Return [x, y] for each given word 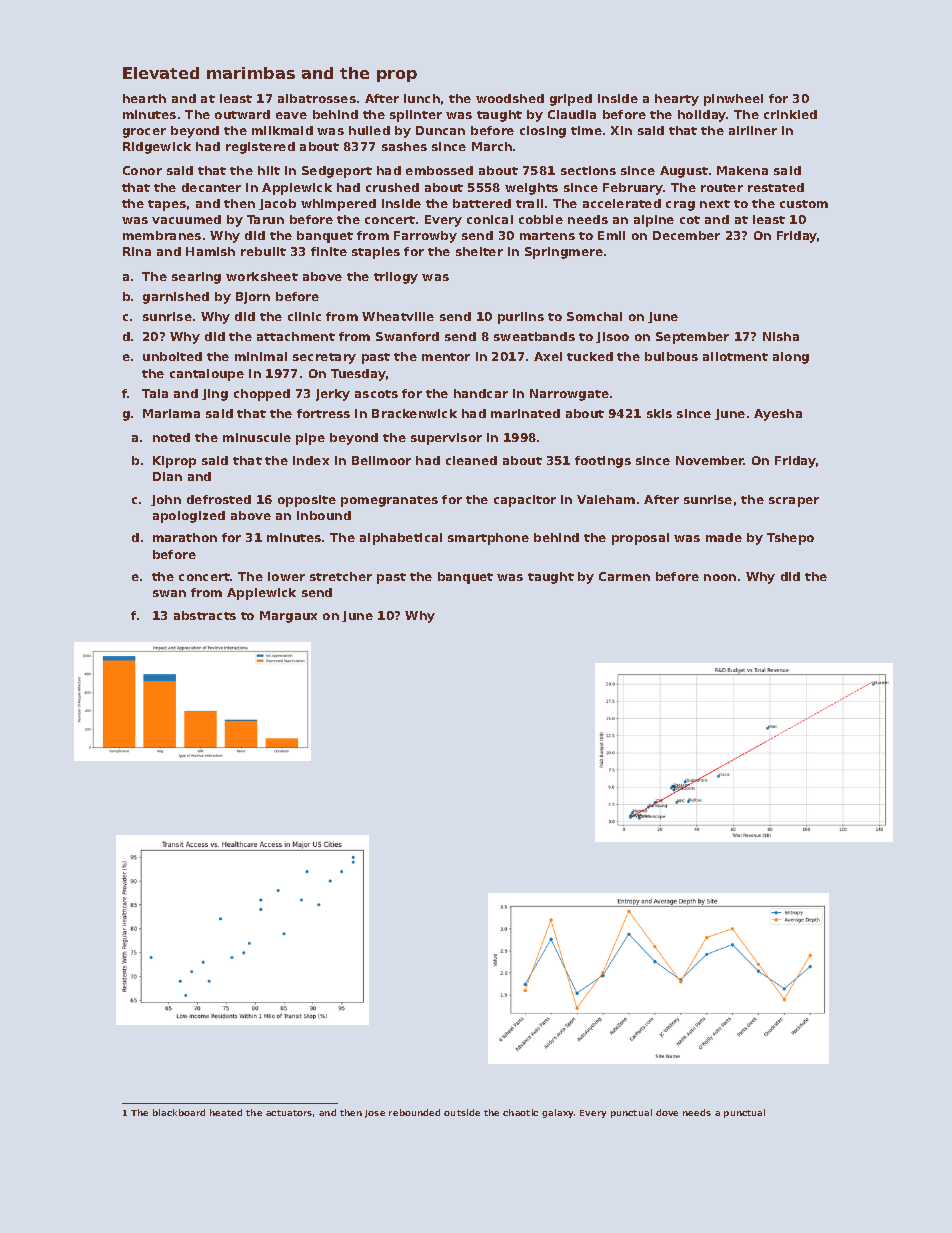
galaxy [557, 1113]
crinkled [790, 114]
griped [571, 100]
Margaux [288, 617]
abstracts [205, 615]
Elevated [161, 73]
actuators [289, 1113]
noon [720, 577]
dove [667, 1112]
